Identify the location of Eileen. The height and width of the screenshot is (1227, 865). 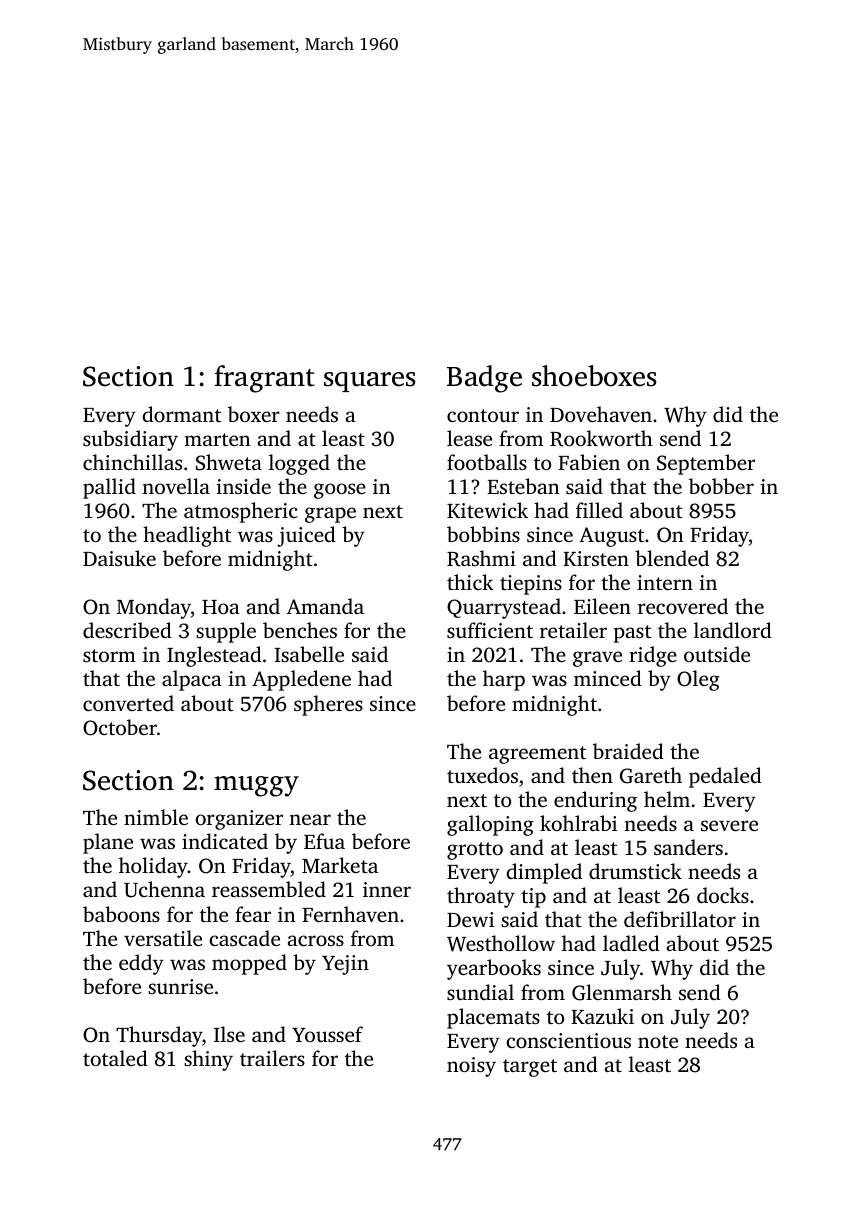
(602, 606).
